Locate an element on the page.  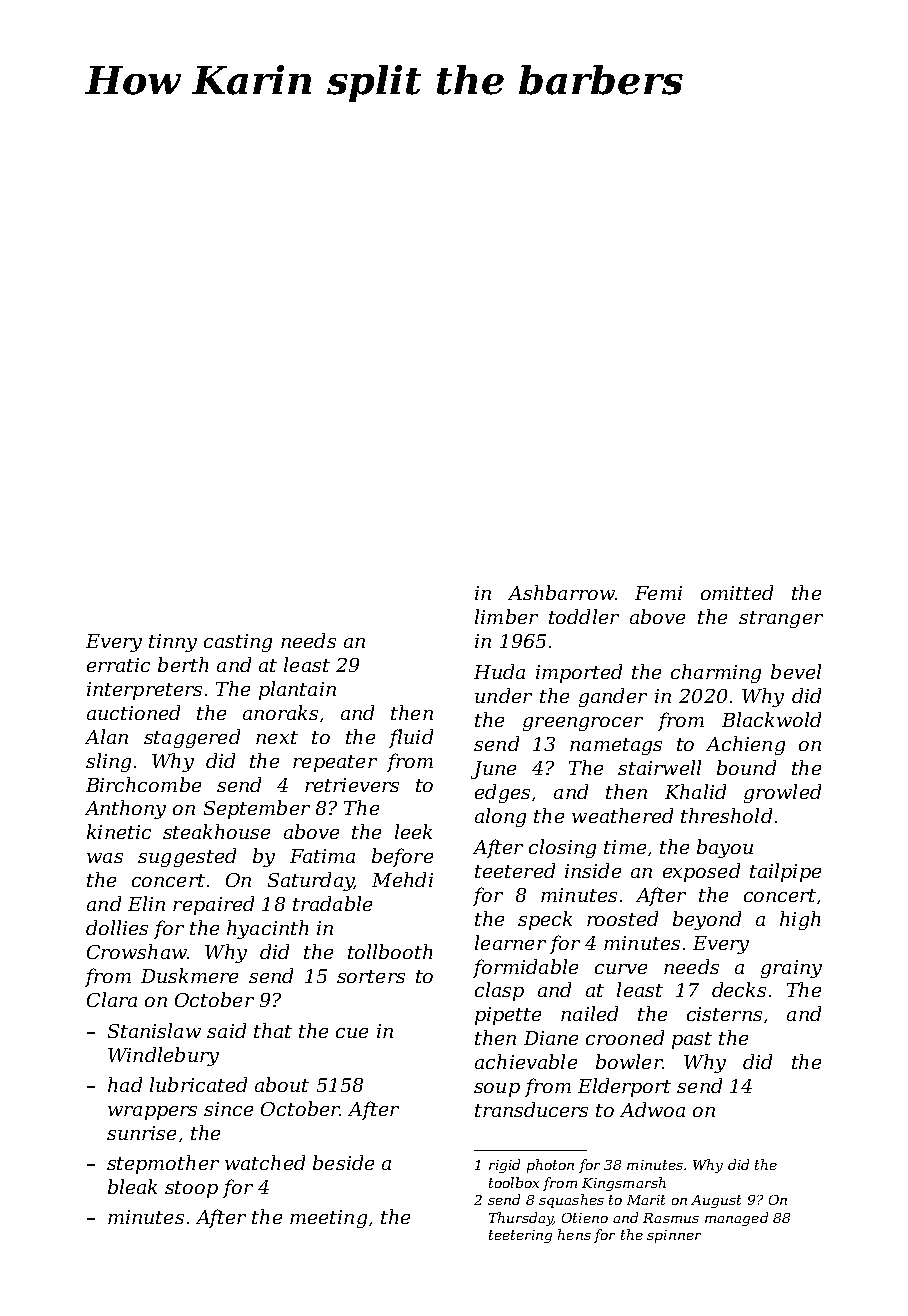
meeting is located at coordinates (328, 1219).
